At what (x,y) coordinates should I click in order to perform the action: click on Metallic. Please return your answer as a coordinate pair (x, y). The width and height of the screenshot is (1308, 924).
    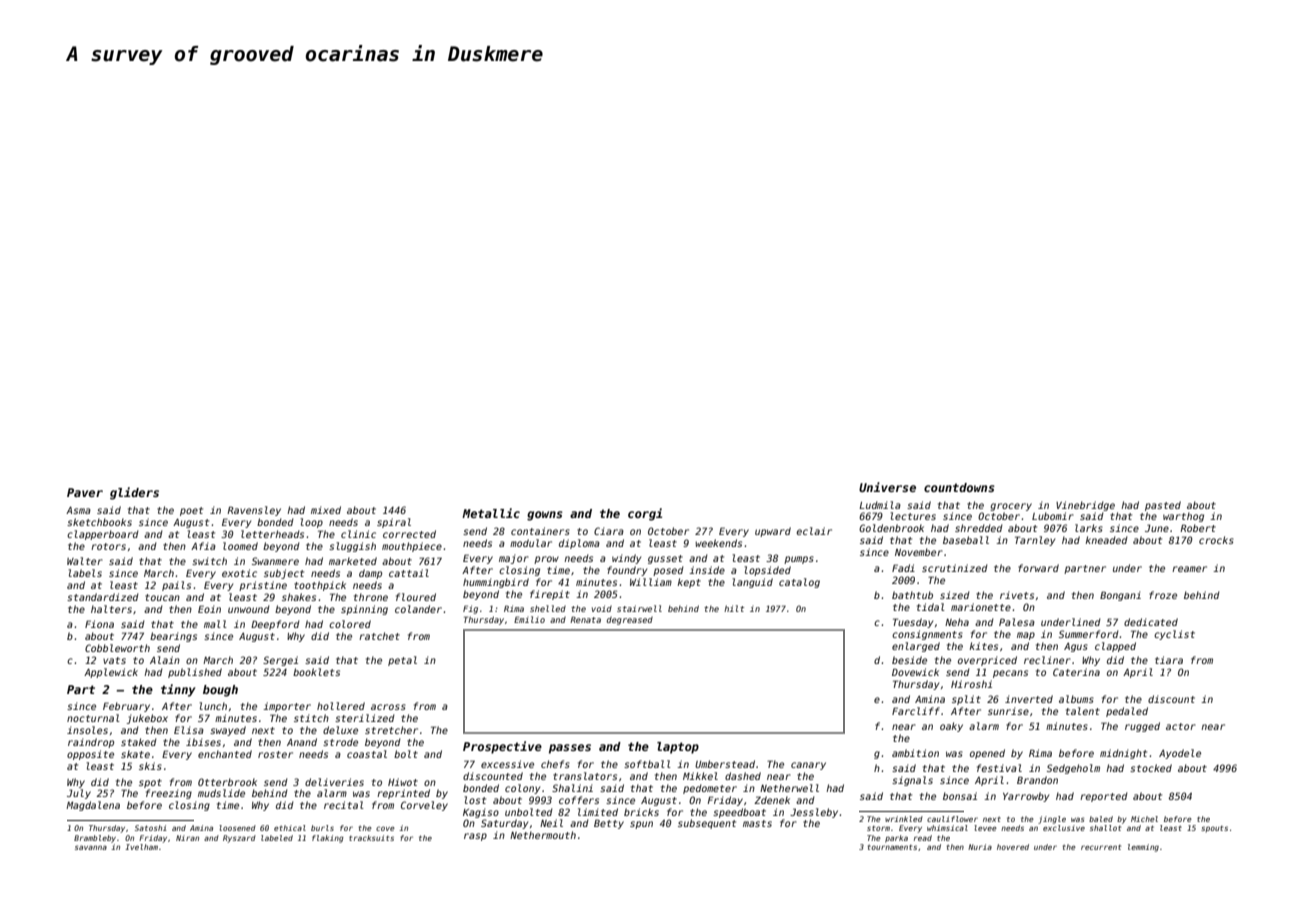
    Looking at the image, I should click on (491, 513).
